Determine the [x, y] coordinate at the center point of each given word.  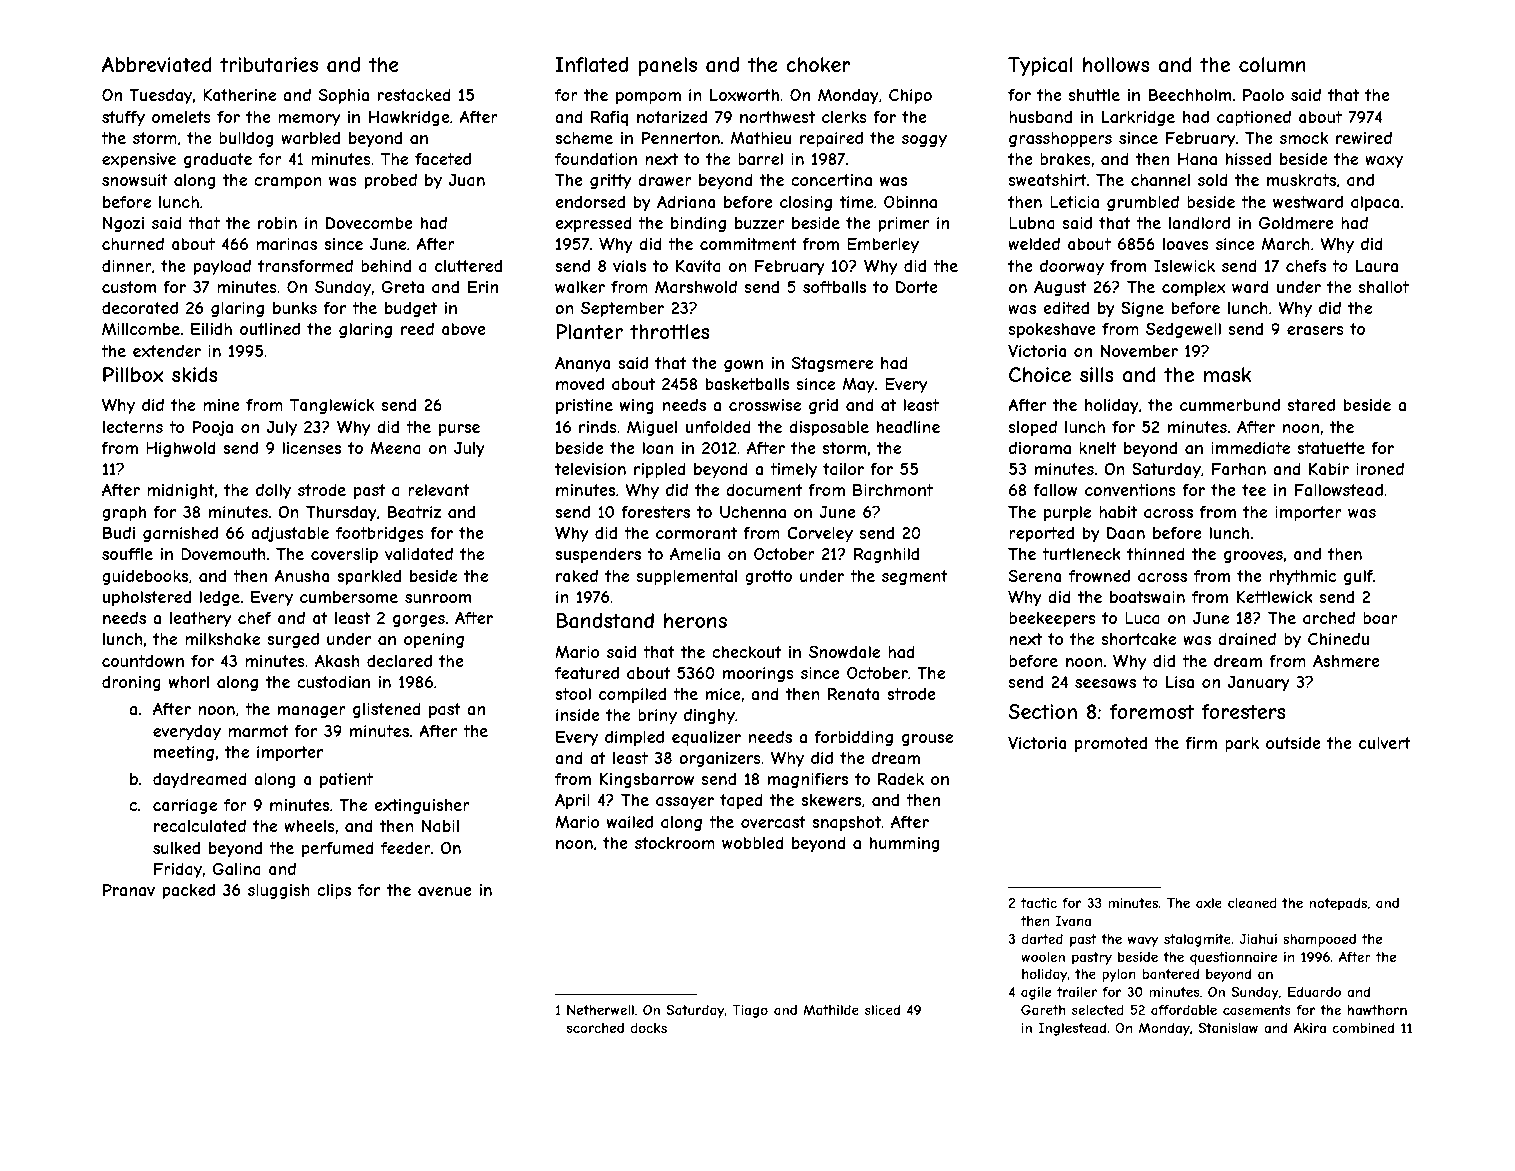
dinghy [709, 716]
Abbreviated [157, 65]
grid [823, 406]
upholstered [147, 598]
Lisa [1180, 682]
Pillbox [133, 374]
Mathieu [761, 138]
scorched [595, 1028]
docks [649, 1028]
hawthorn [1377, 1010]
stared [1311, 405]
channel [1160, 180]
